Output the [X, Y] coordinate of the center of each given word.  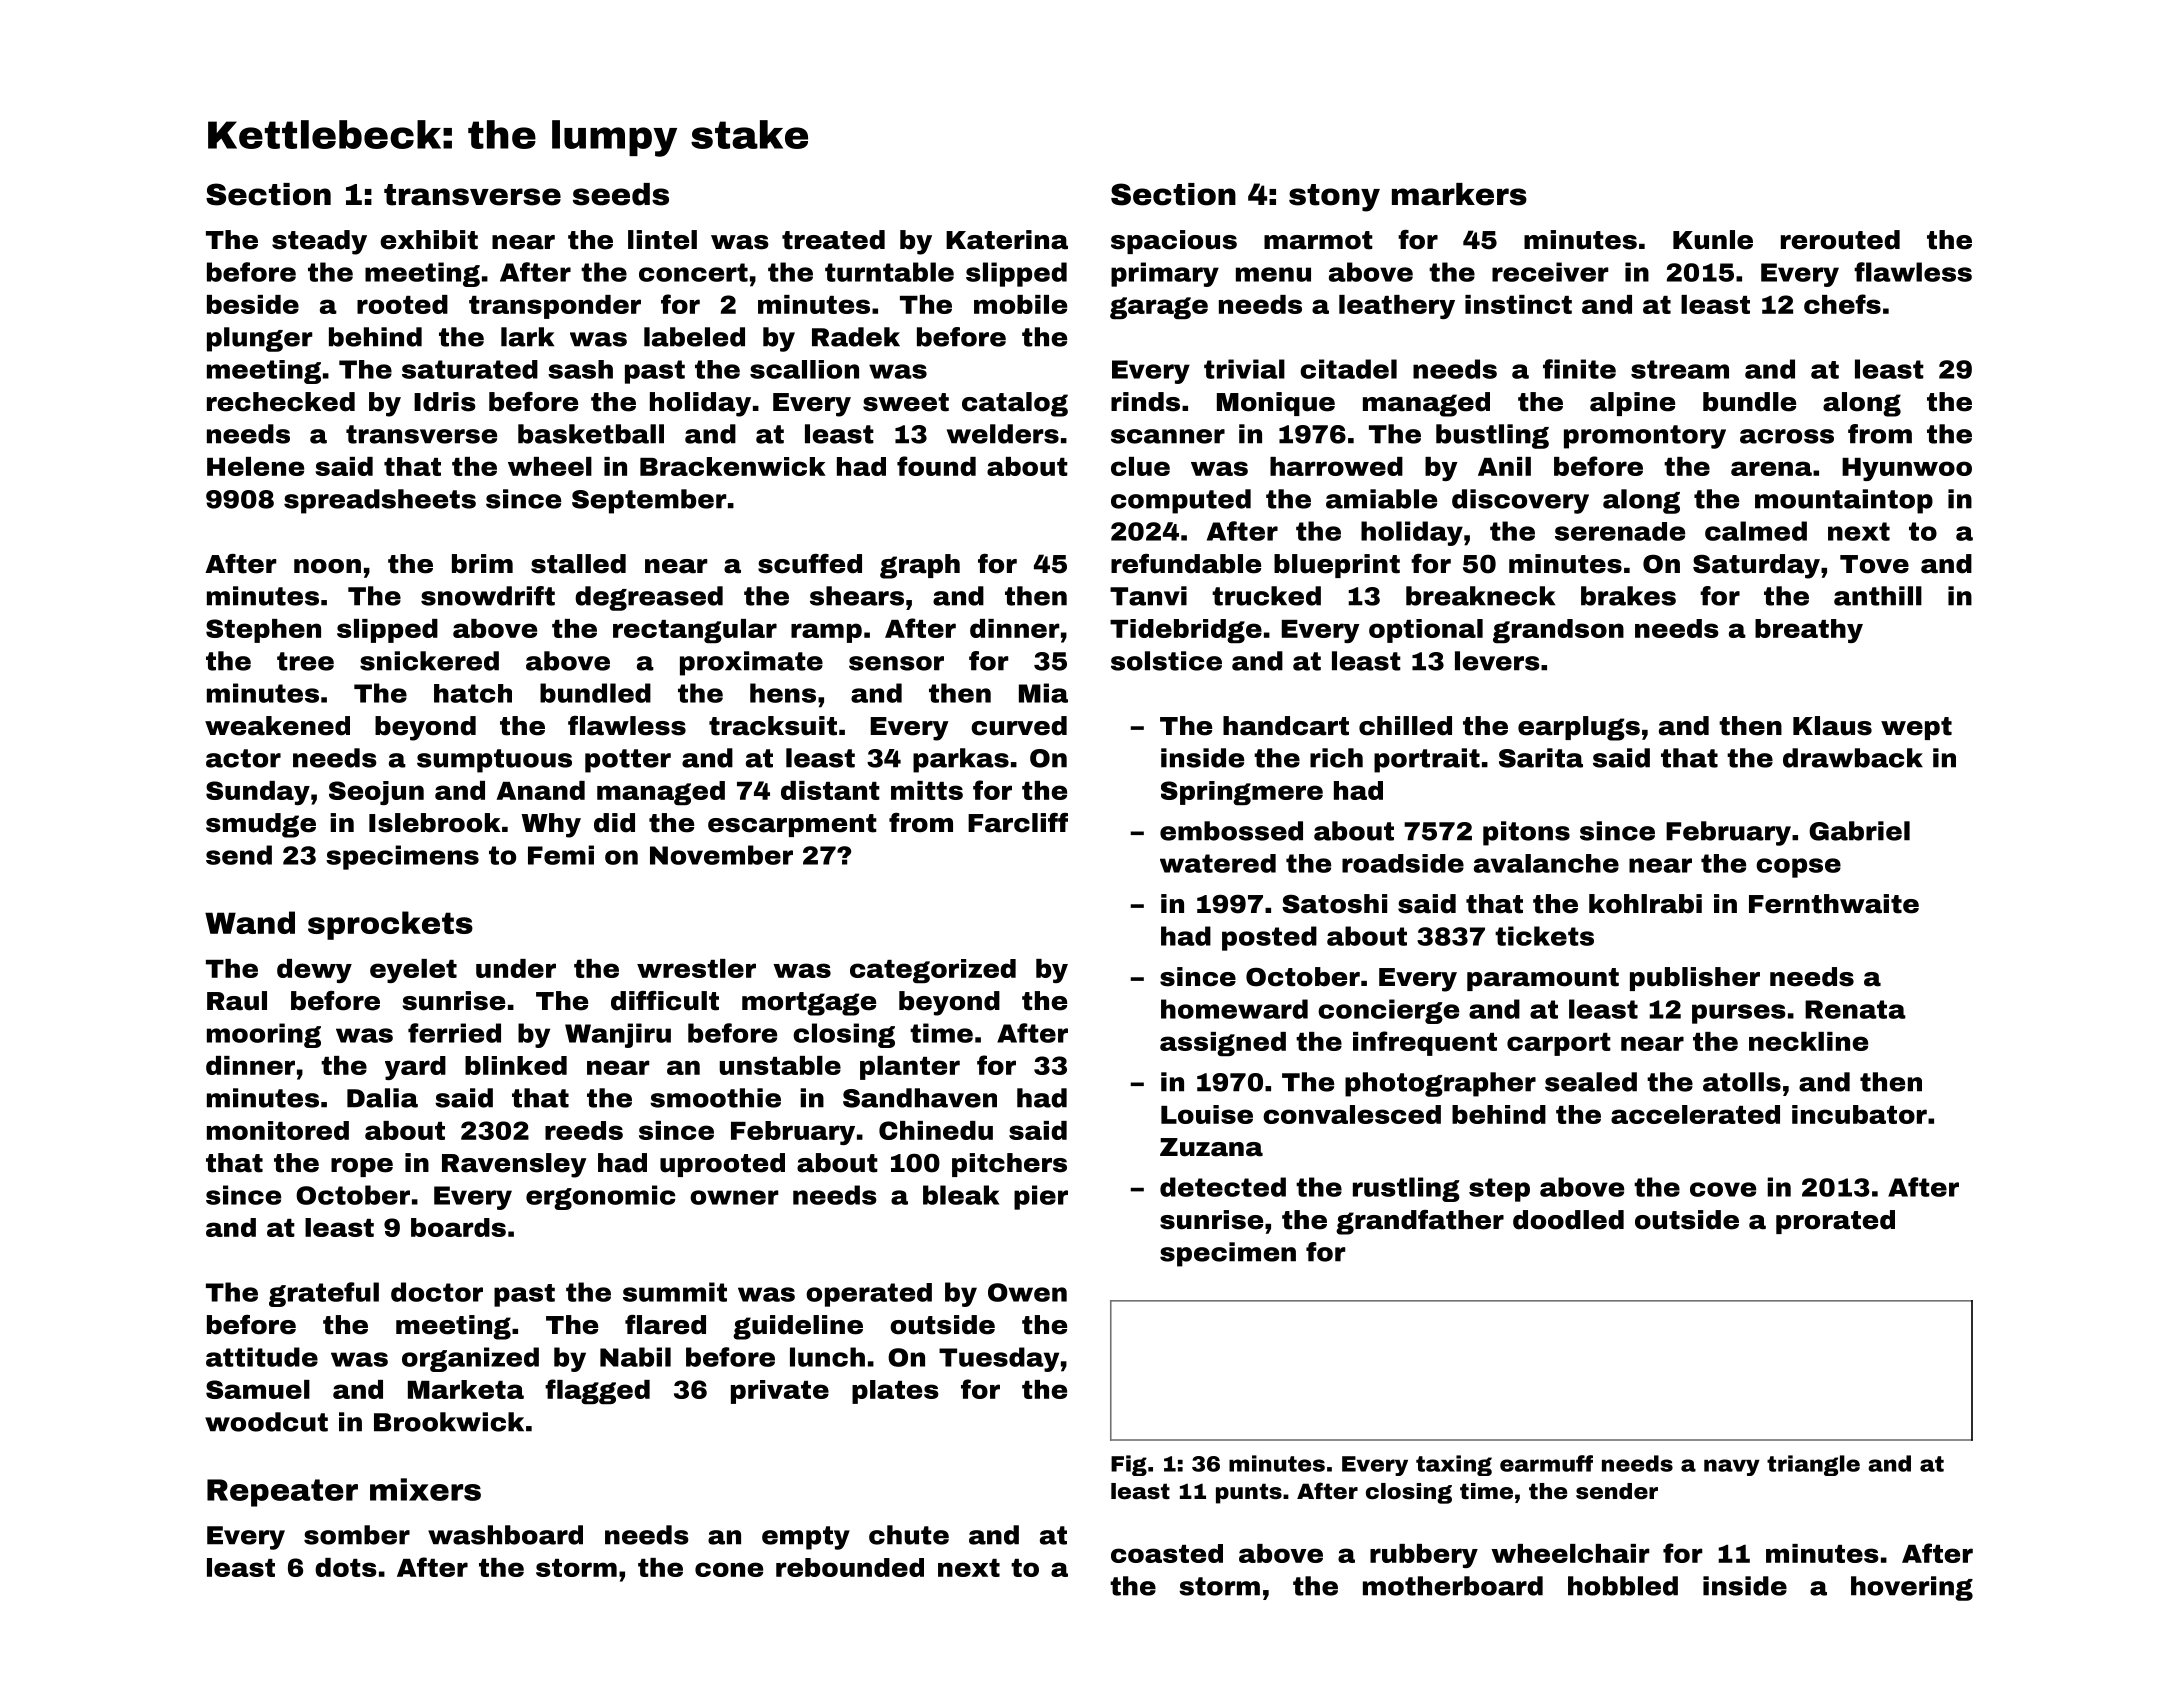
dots [346, 1567]
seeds [621, 194]
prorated [1835, 1222]
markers [1459, 194]
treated [833, 240]
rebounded [850, 1567]
